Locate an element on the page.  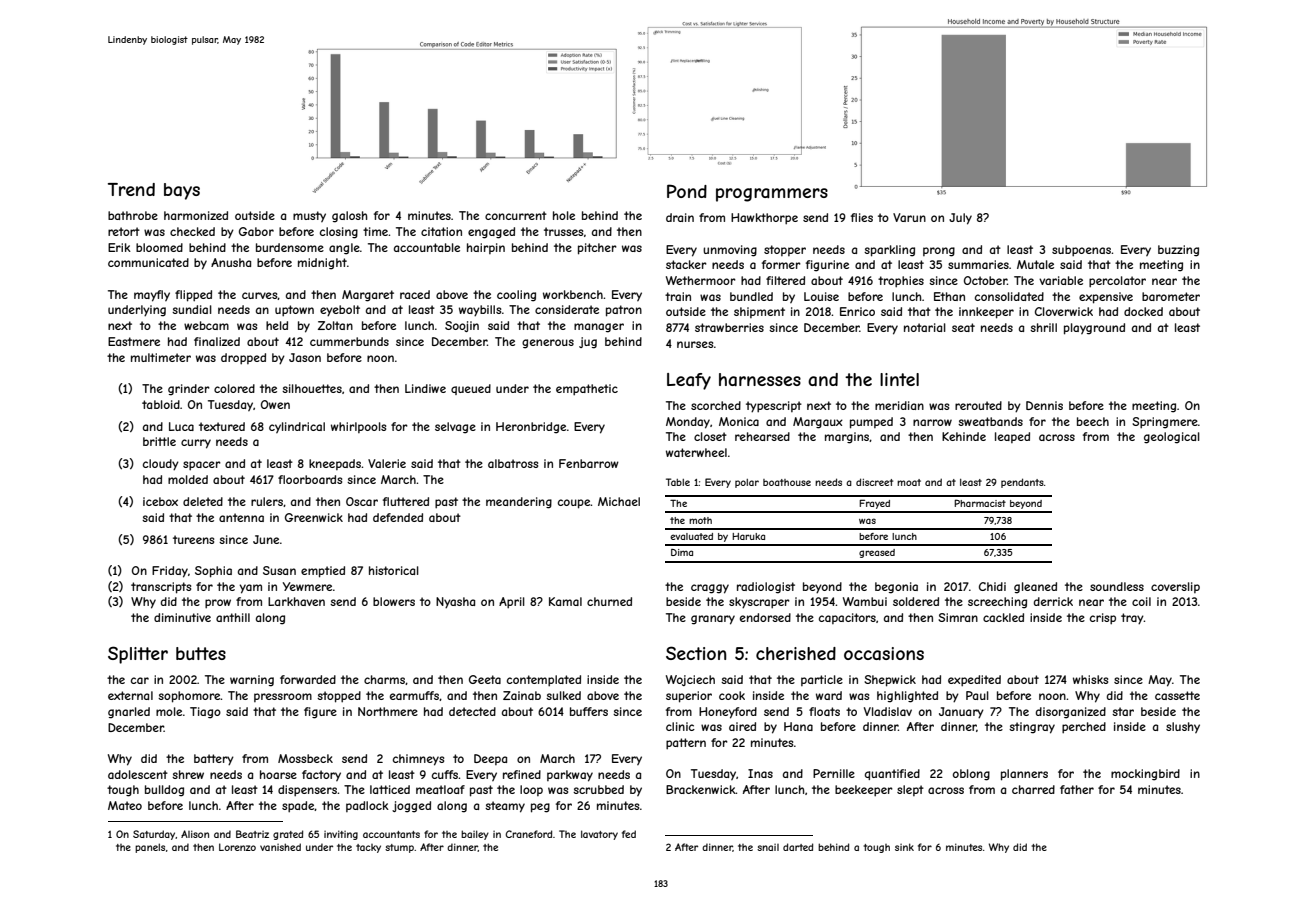
buzzing is located at coordinates (1178, 251).
